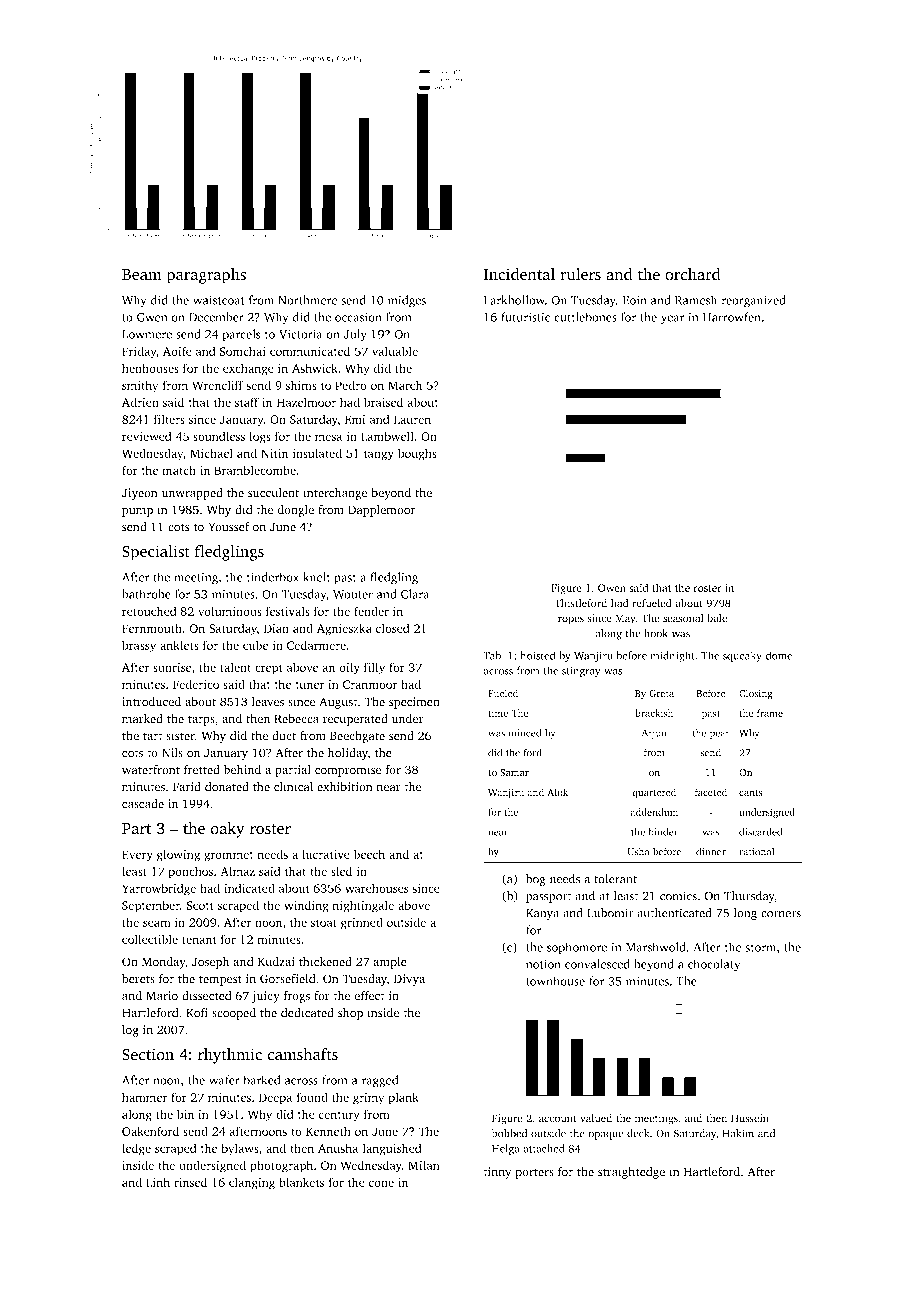  Describe the element at coordinates (249, 888) in the screenshot. I see `indicated` at that location.
